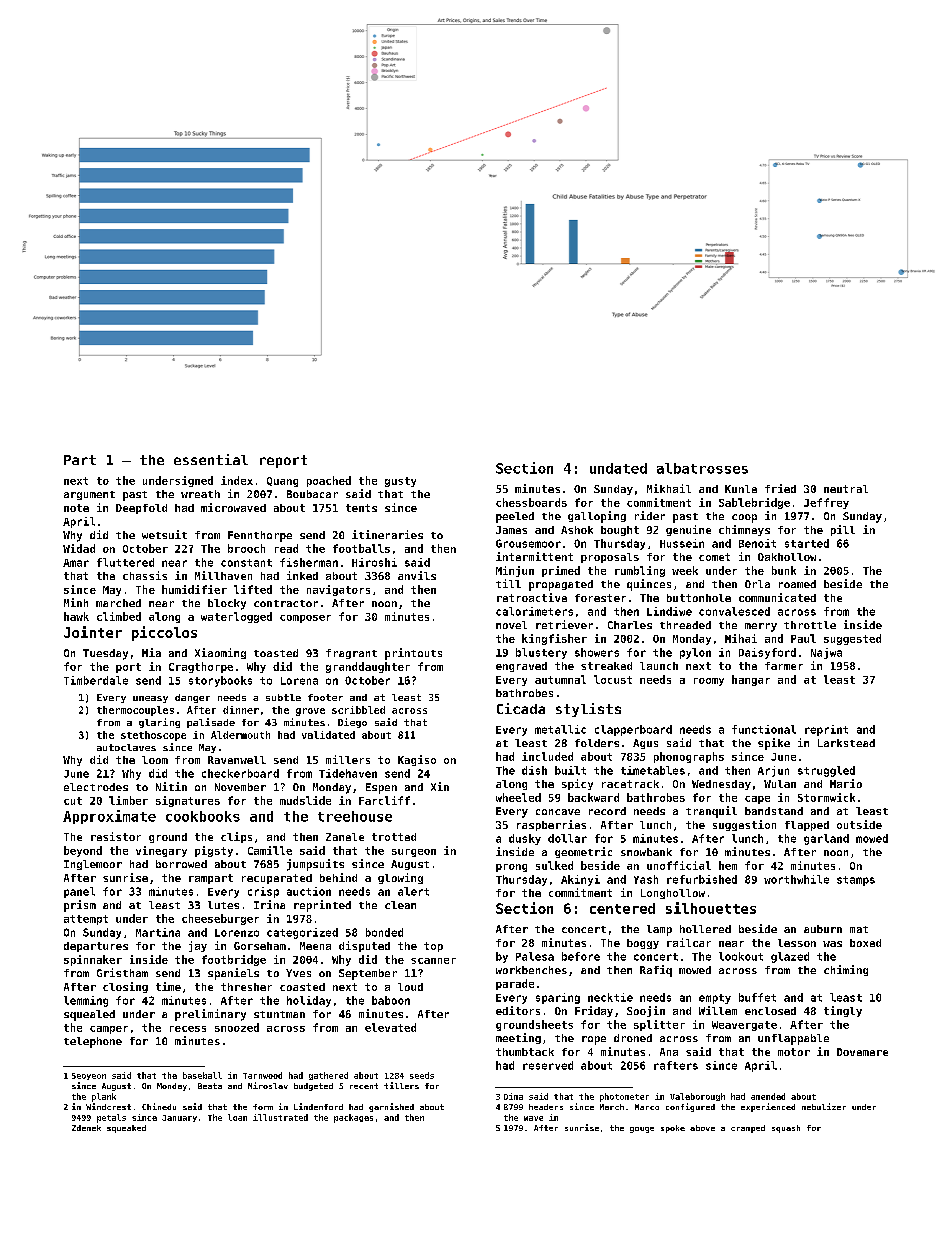 This screenshot has width=952, height=1233. Describe the element at coordinates (669, 611) in the screenshot. I see `Lindiwe` at that location.
